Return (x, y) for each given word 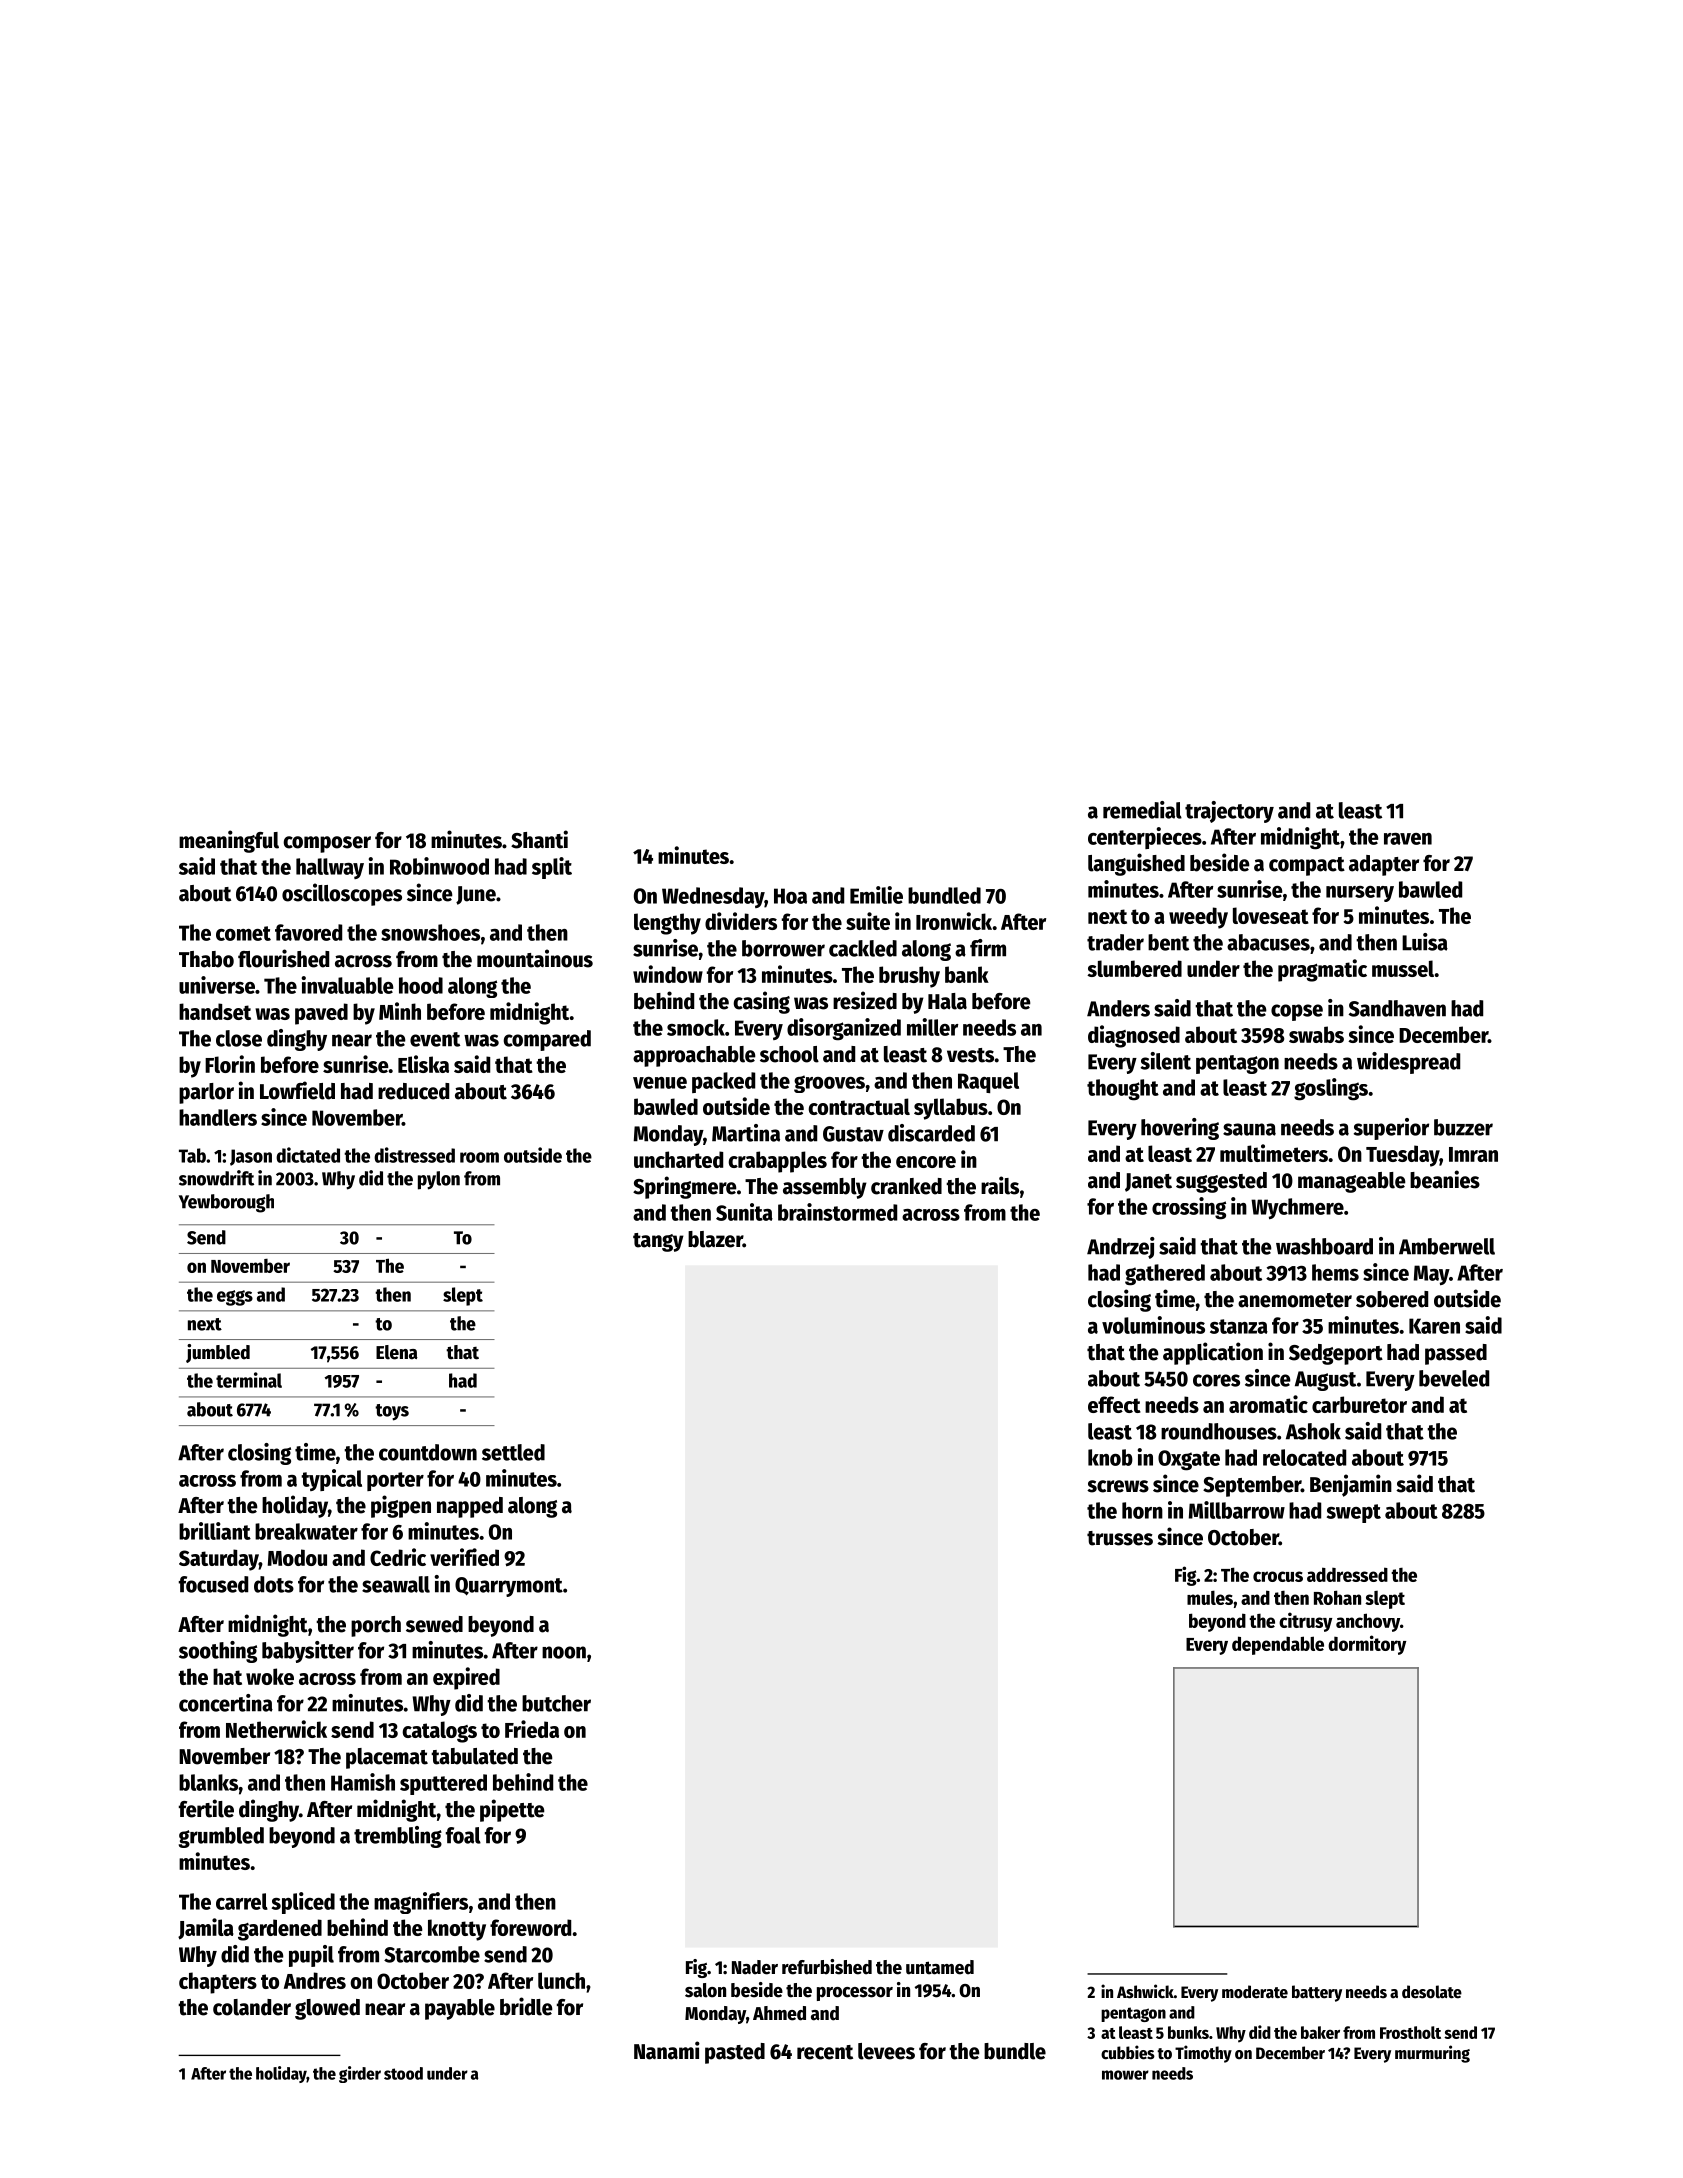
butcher (556, 1703)
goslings (1331, 1089)
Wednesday (713, 897)
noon (564, 1652)
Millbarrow (1237, 1510)
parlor (206, 1093)
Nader (755, 1967)
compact (1307, 866)
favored (308, 932)
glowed (327, 2009)
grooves (829, 1084)
